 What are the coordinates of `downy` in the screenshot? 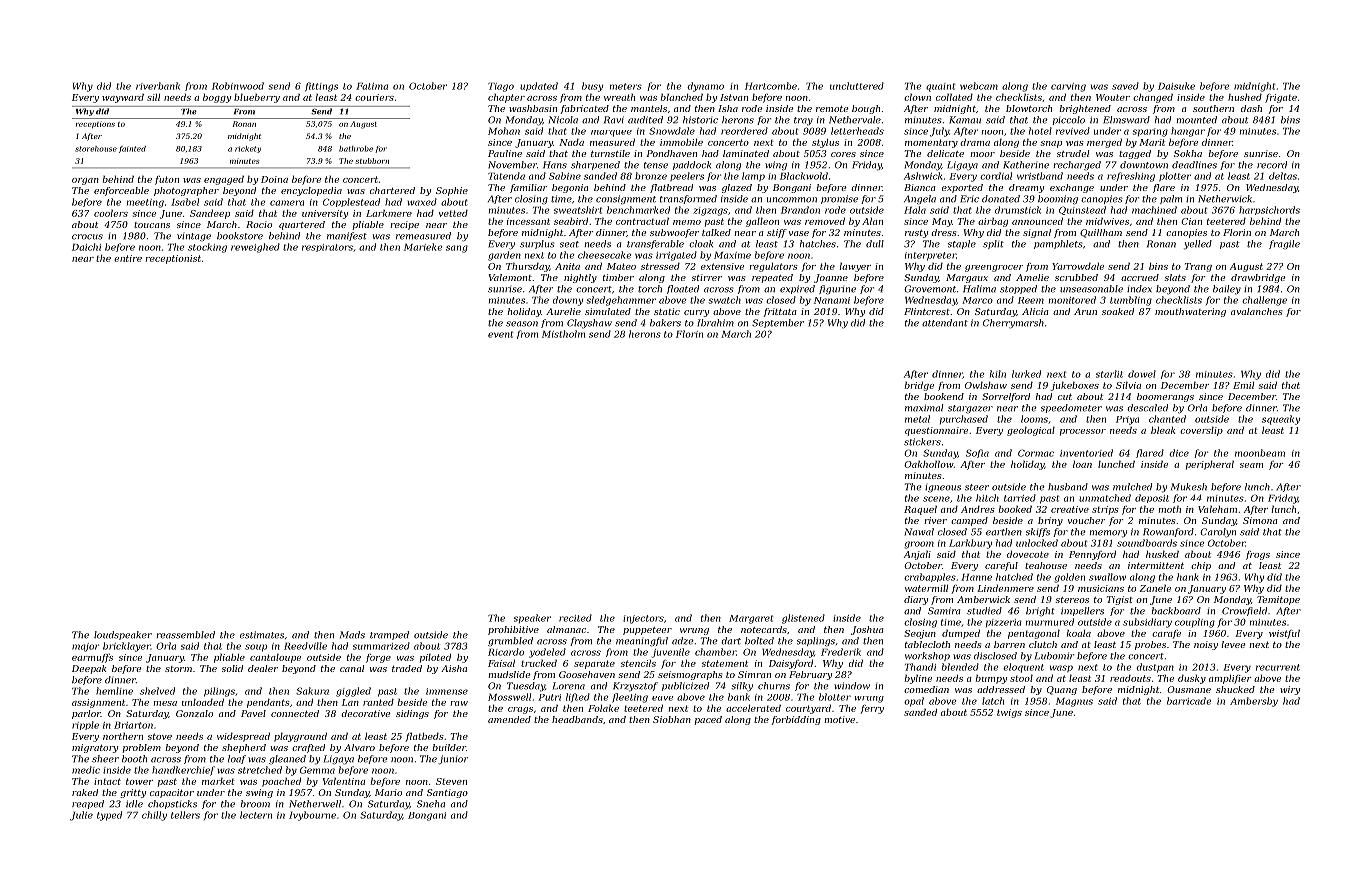 It's located at (568, 301).
